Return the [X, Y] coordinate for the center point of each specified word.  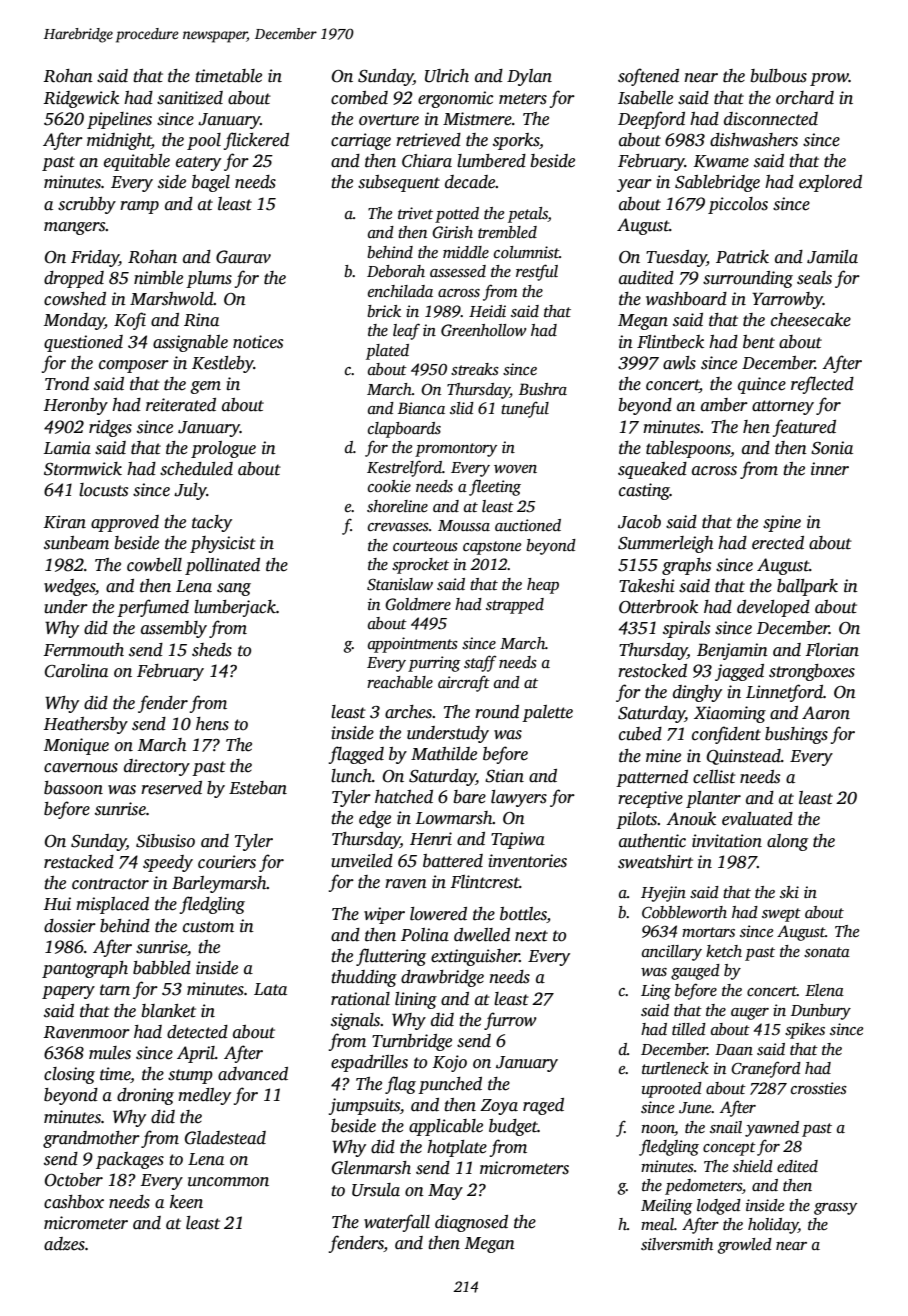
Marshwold [172, 299]
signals [355, 1021]
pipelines [119, 120]
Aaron [826, 713]
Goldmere [418, 604]
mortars [708, 932]
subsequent [399, 183]
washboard [686, 299]
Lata [270, 989]
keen [186, 1202]
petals [528, 215]
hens [212, 724]
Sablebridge [717, 183]
